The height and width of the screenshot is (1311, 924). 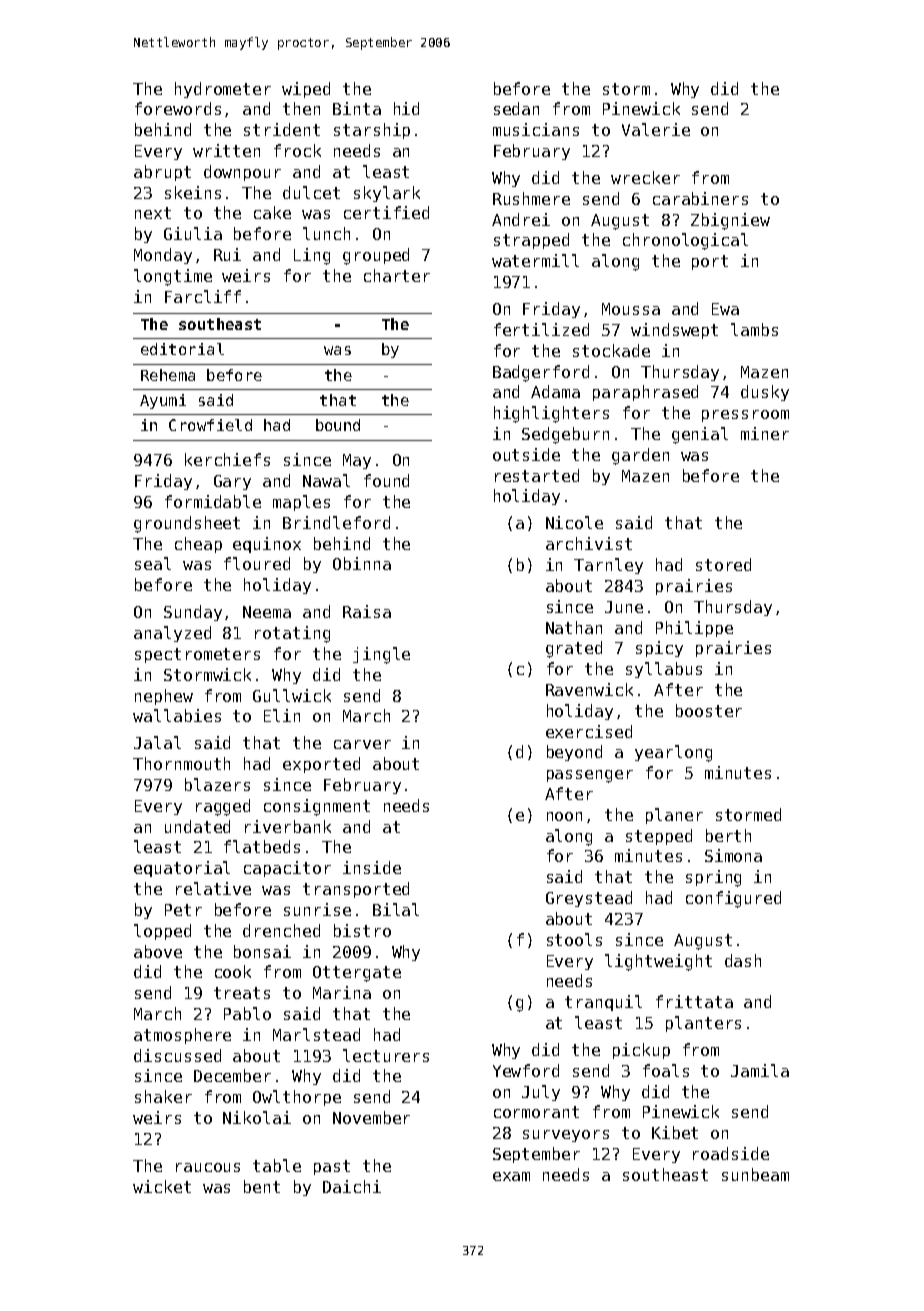 What do you see at coordinates (574, 522) in the screenshot?
I see `Nicole` at bounding box center [574, 522].
